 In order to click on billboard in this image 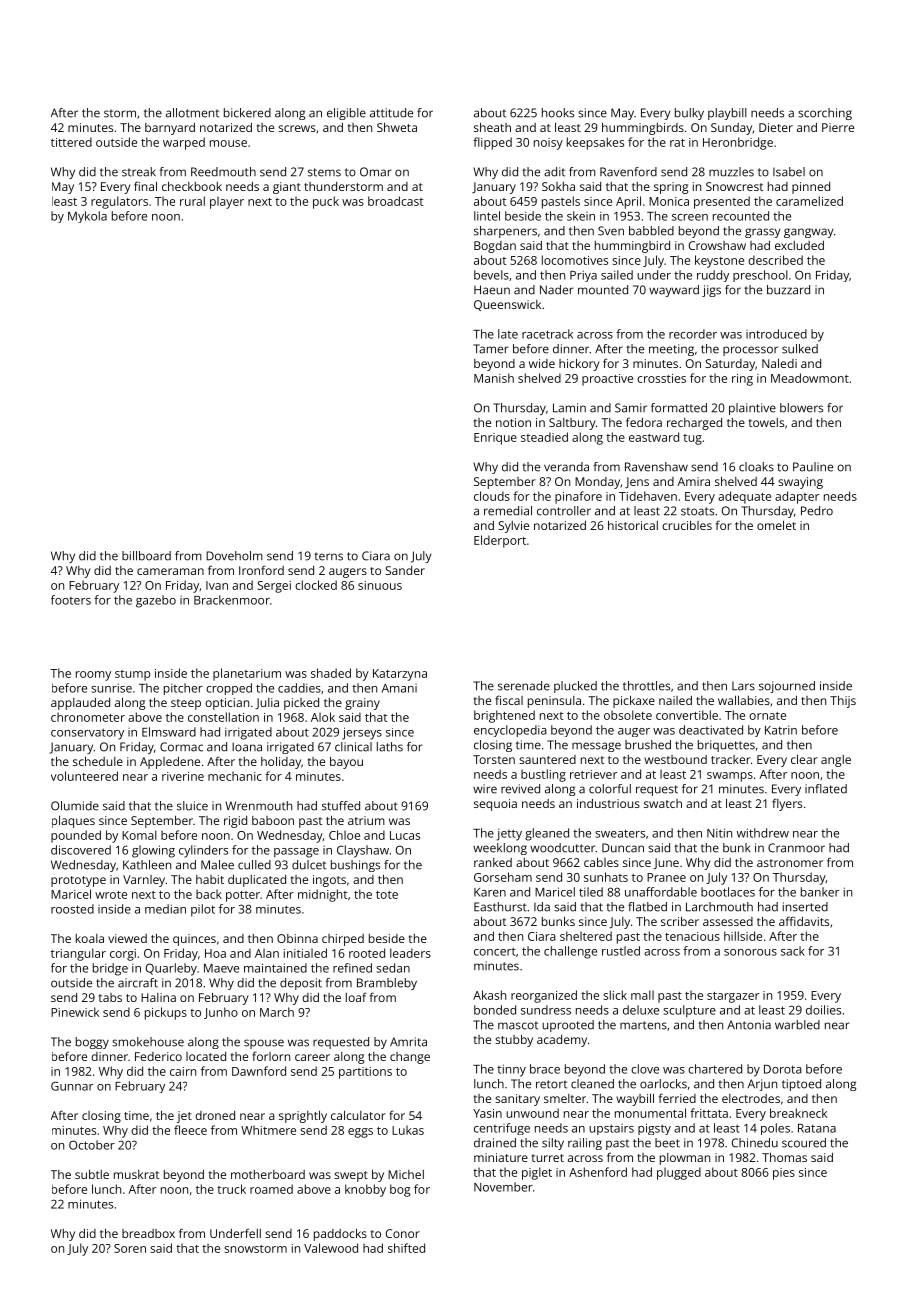, I will do `click(146, 556)`.
